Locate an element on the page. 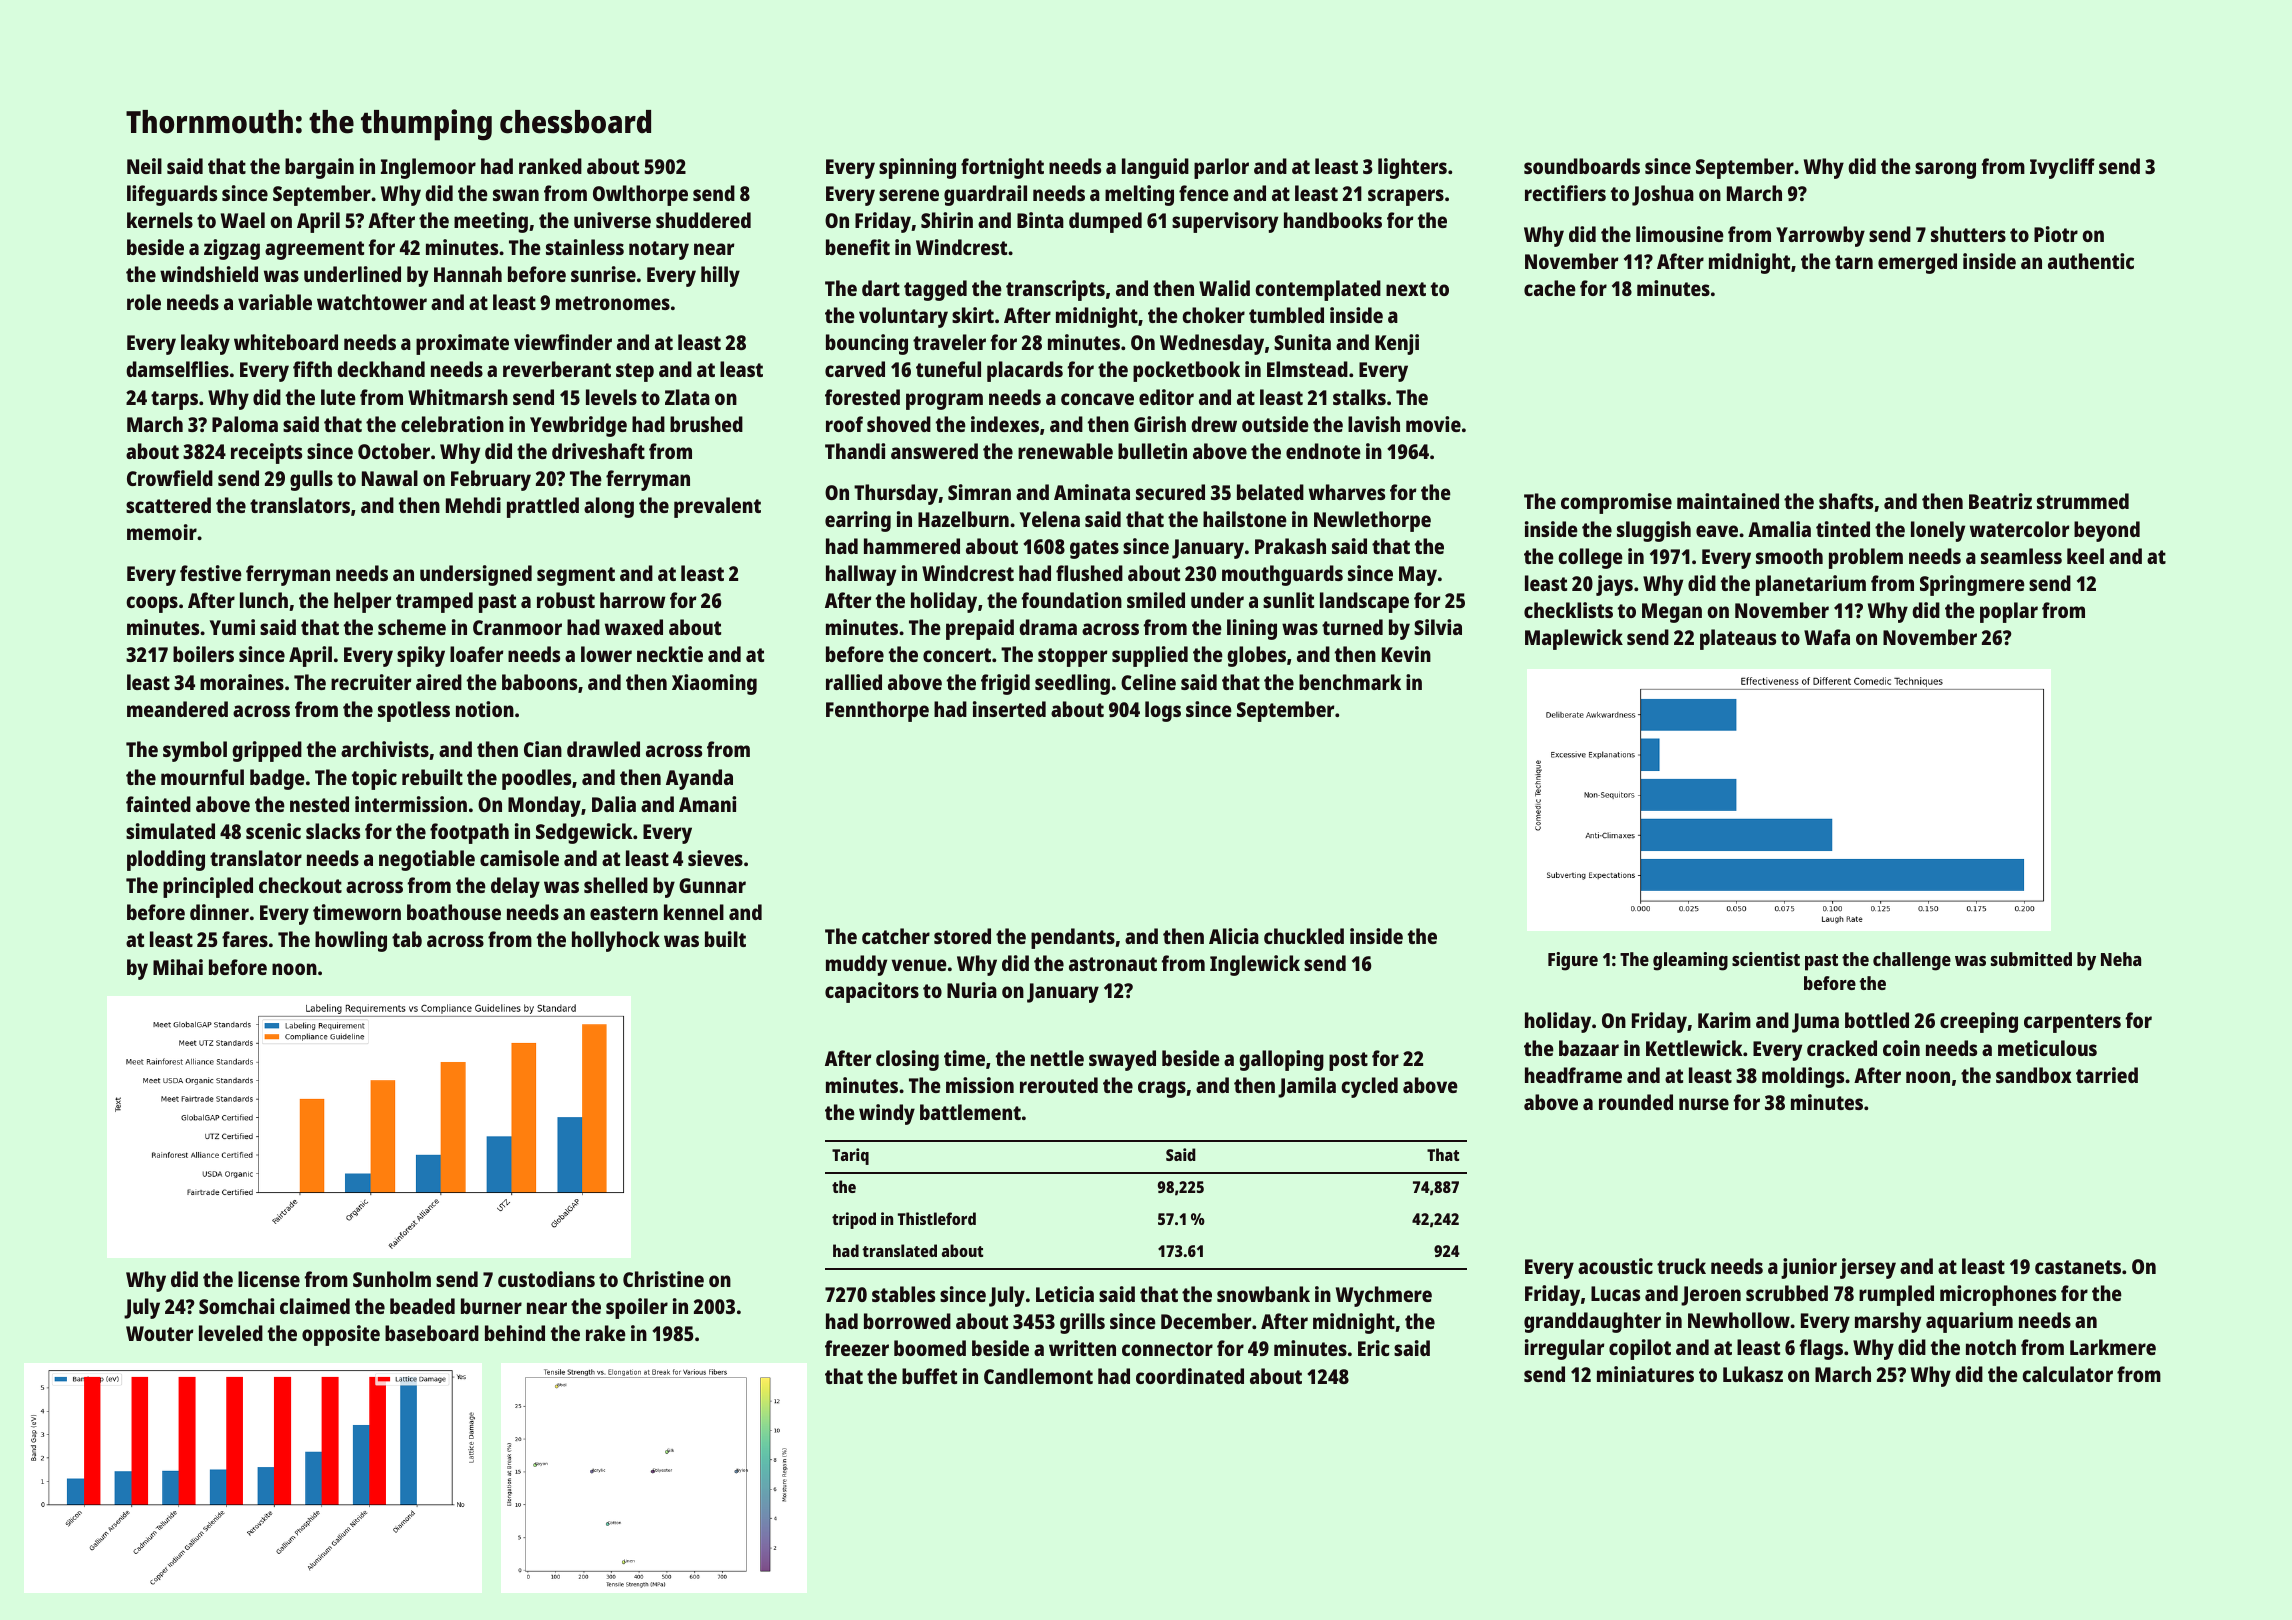 This document has width=2292, height=1620. Prakash is located at coordinates (1290, 546).
